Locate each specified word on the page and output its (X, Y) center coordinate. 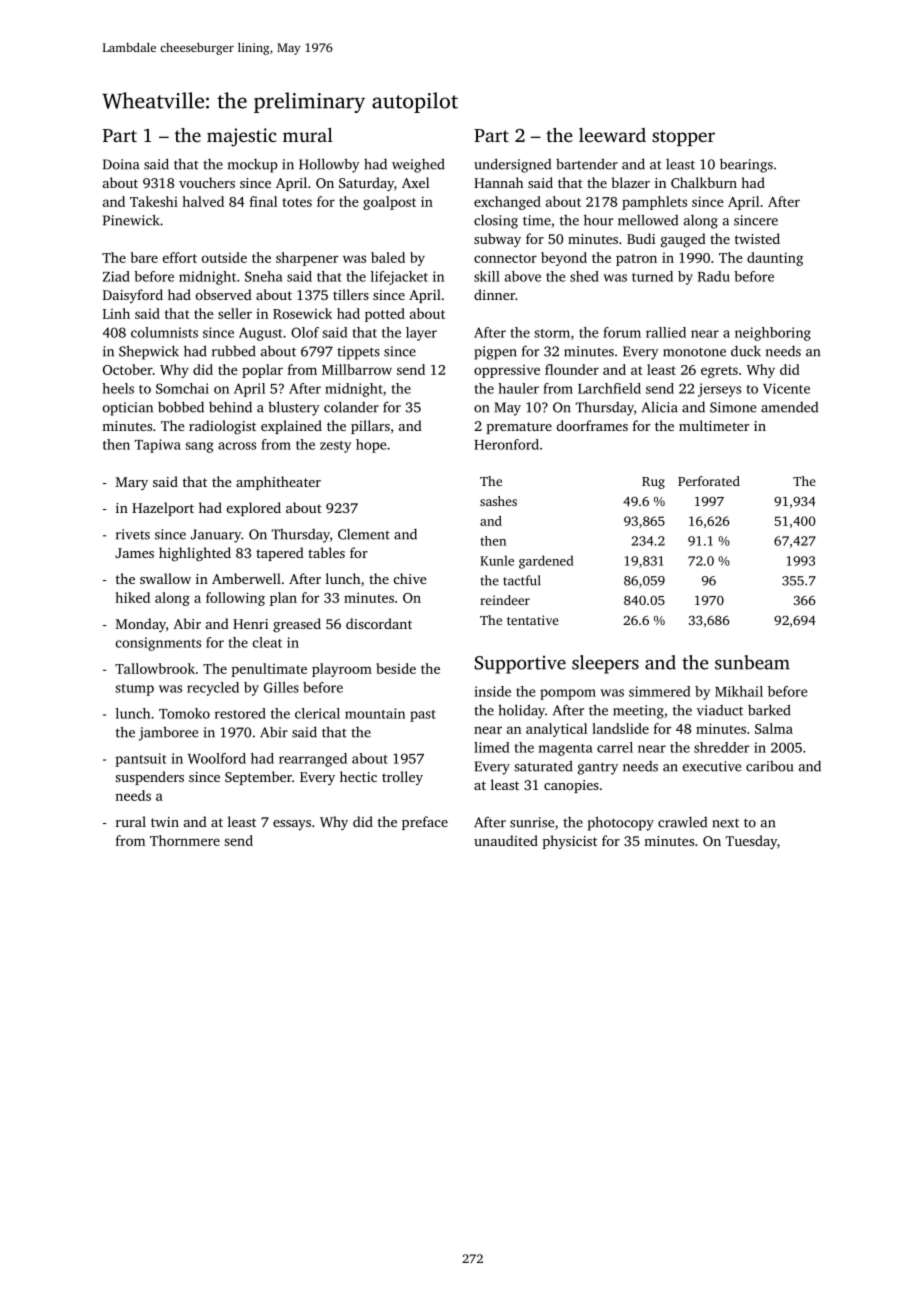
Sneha (264, 276)
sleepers (605, 664)
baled (388, 257)
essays (292, 825)
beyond (564, 259)
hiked (132, 597)
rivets (133, 534)
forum (622, 332)
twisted (757, 238)
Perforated (709, 481)
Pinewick (131, 220)
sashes (498, 501)
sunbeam (752, 662)
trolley (402, 778)
